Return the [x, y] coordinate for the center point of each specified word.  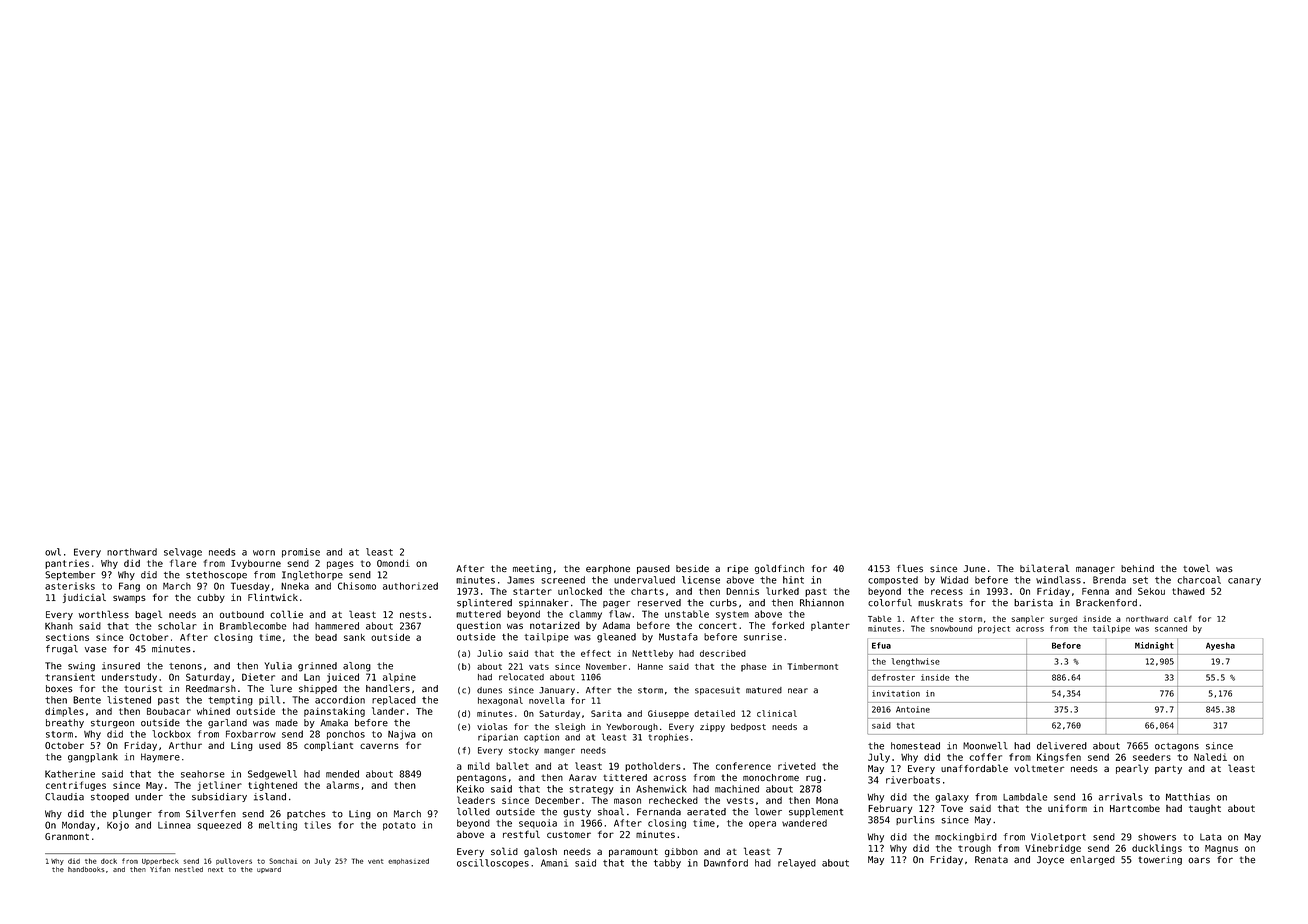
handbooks [86, 869]
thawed [1188, 591]
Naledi [1210, 757]
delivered [1062, 746]
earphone [608, 569]
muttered [478, 614]
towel [1196, 568]
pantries [67, 564]
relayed [797, 864]
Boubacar [169, 711]
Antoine [913, 709]
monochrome [771, 777]
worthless [103, 614]
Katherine [70, 774]
